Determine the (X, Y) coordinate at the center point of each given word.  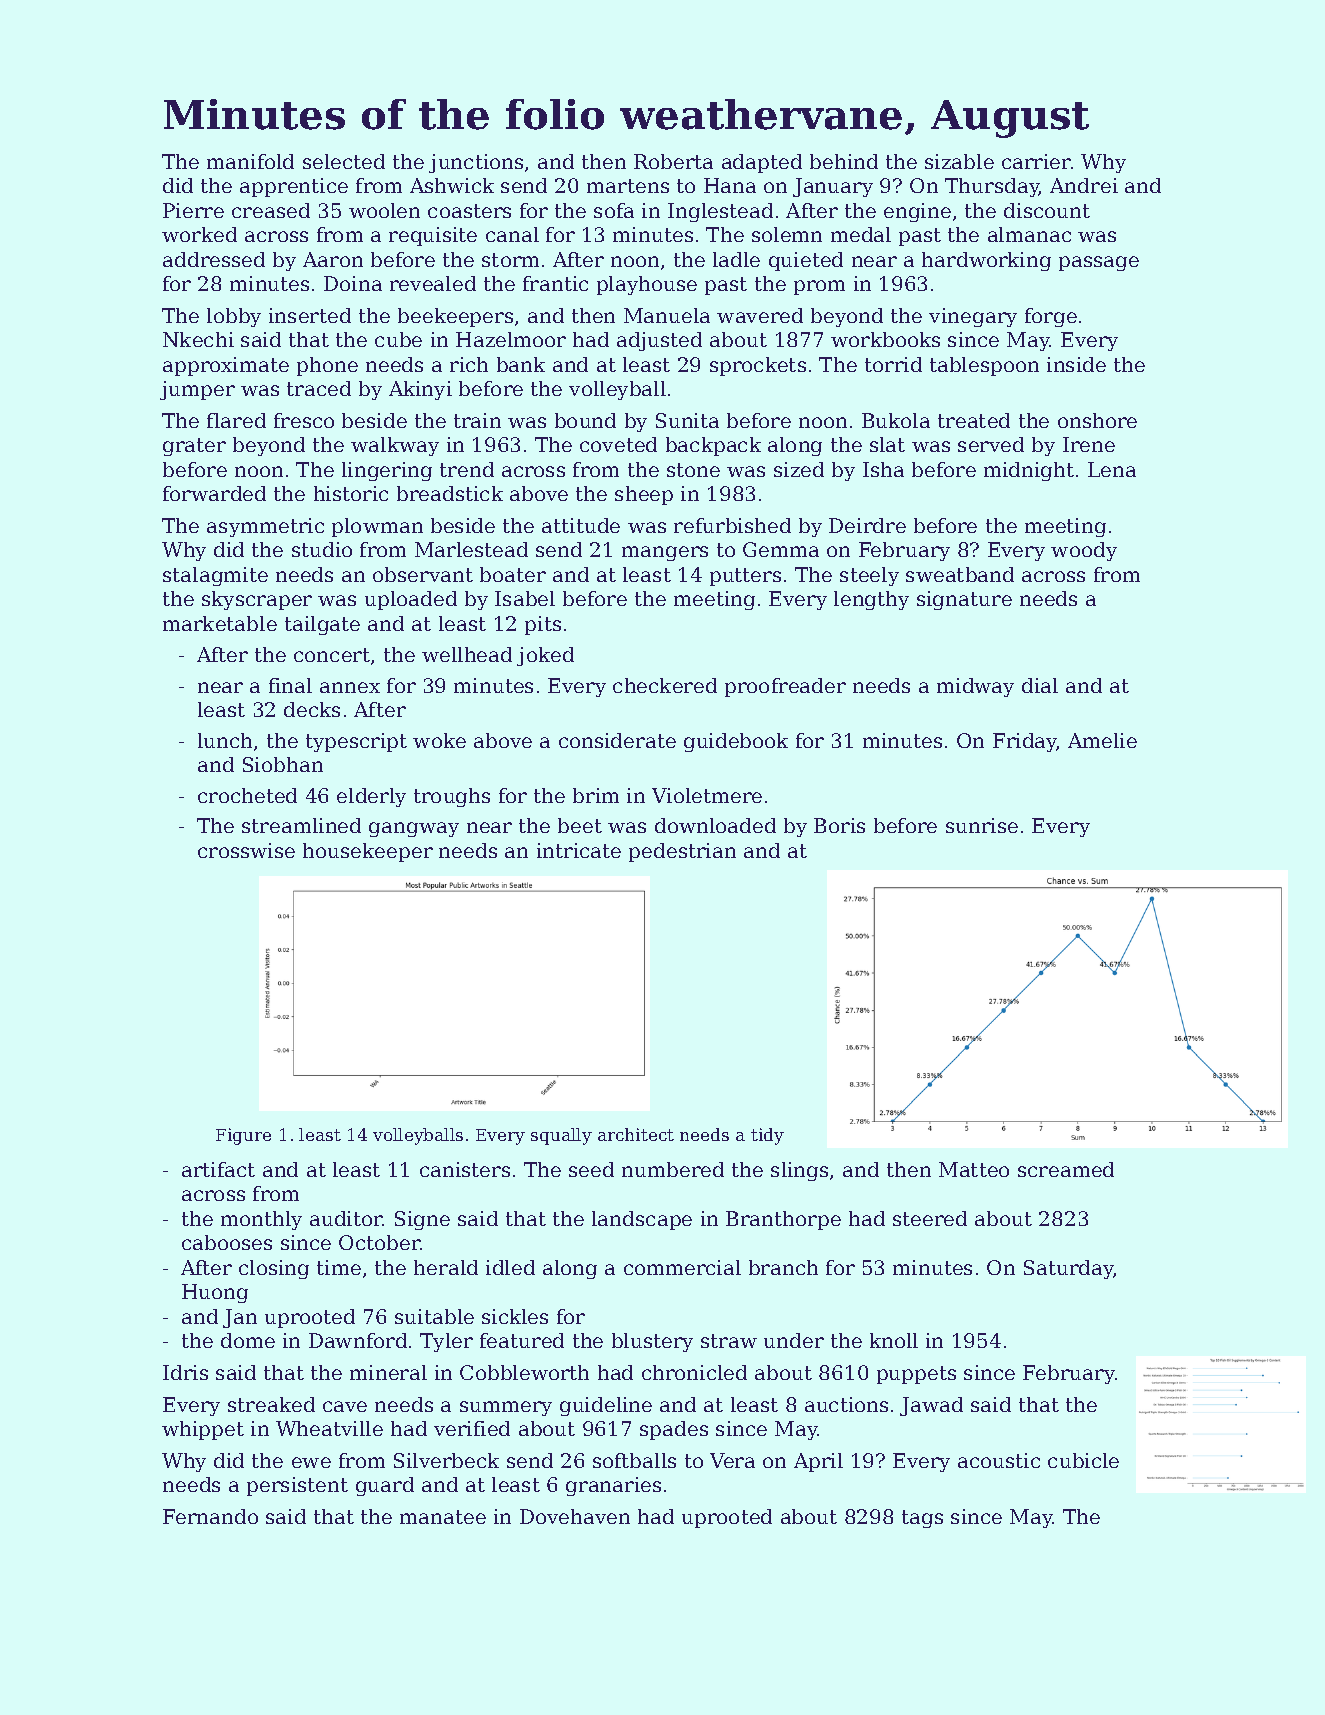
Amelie (1102, 740)
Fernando (210, 1516)
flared (236, 420)
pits (543, 625)
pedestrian (682, 852)
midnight (1029, 471)
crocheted (247, 795)
